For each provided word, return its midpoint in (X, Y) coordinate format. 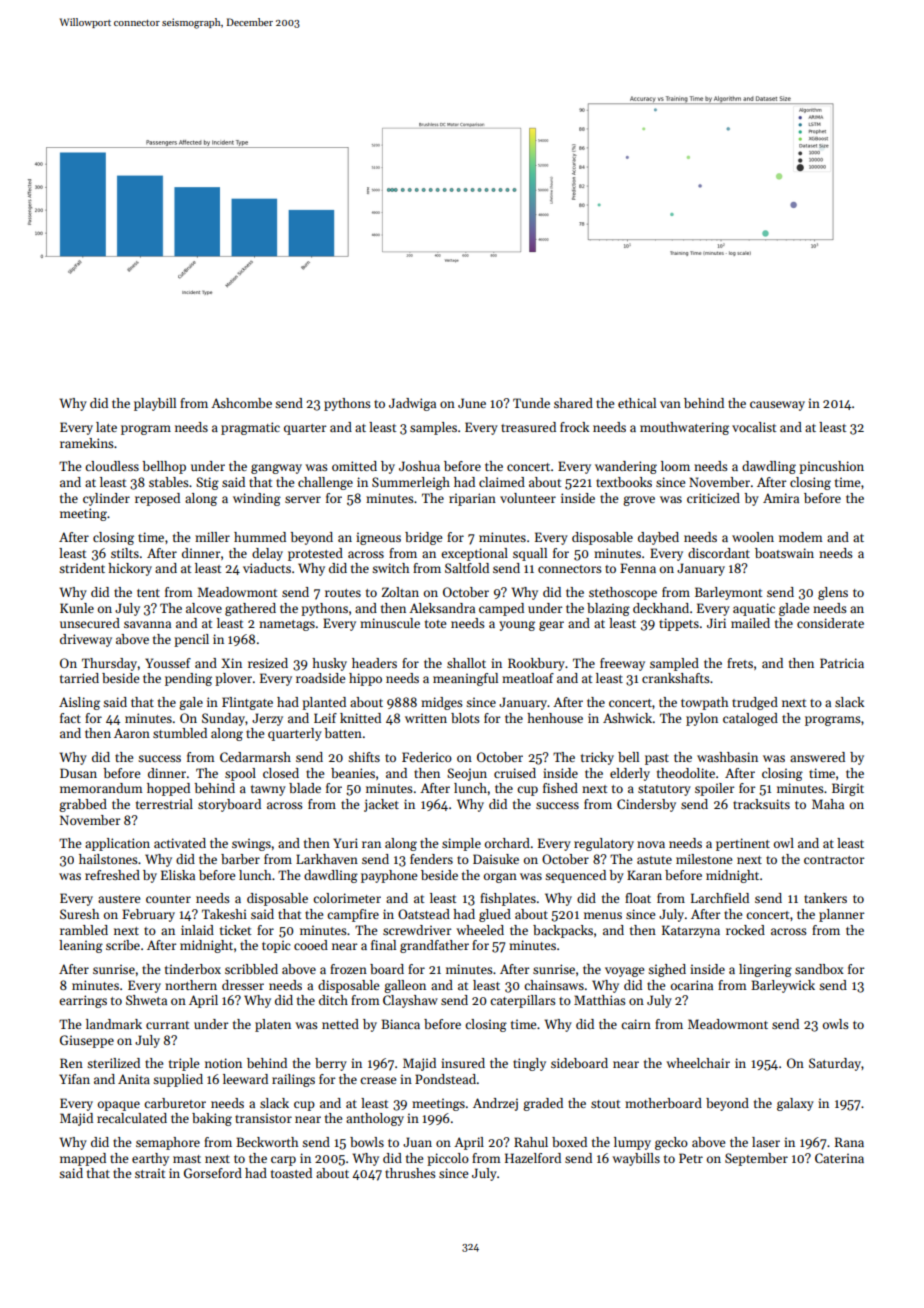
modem (801, 537)
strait (150, 1173)
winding (257, 499)
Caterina (839, 1158)
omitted (354, 466)
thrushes (410, 1173)
